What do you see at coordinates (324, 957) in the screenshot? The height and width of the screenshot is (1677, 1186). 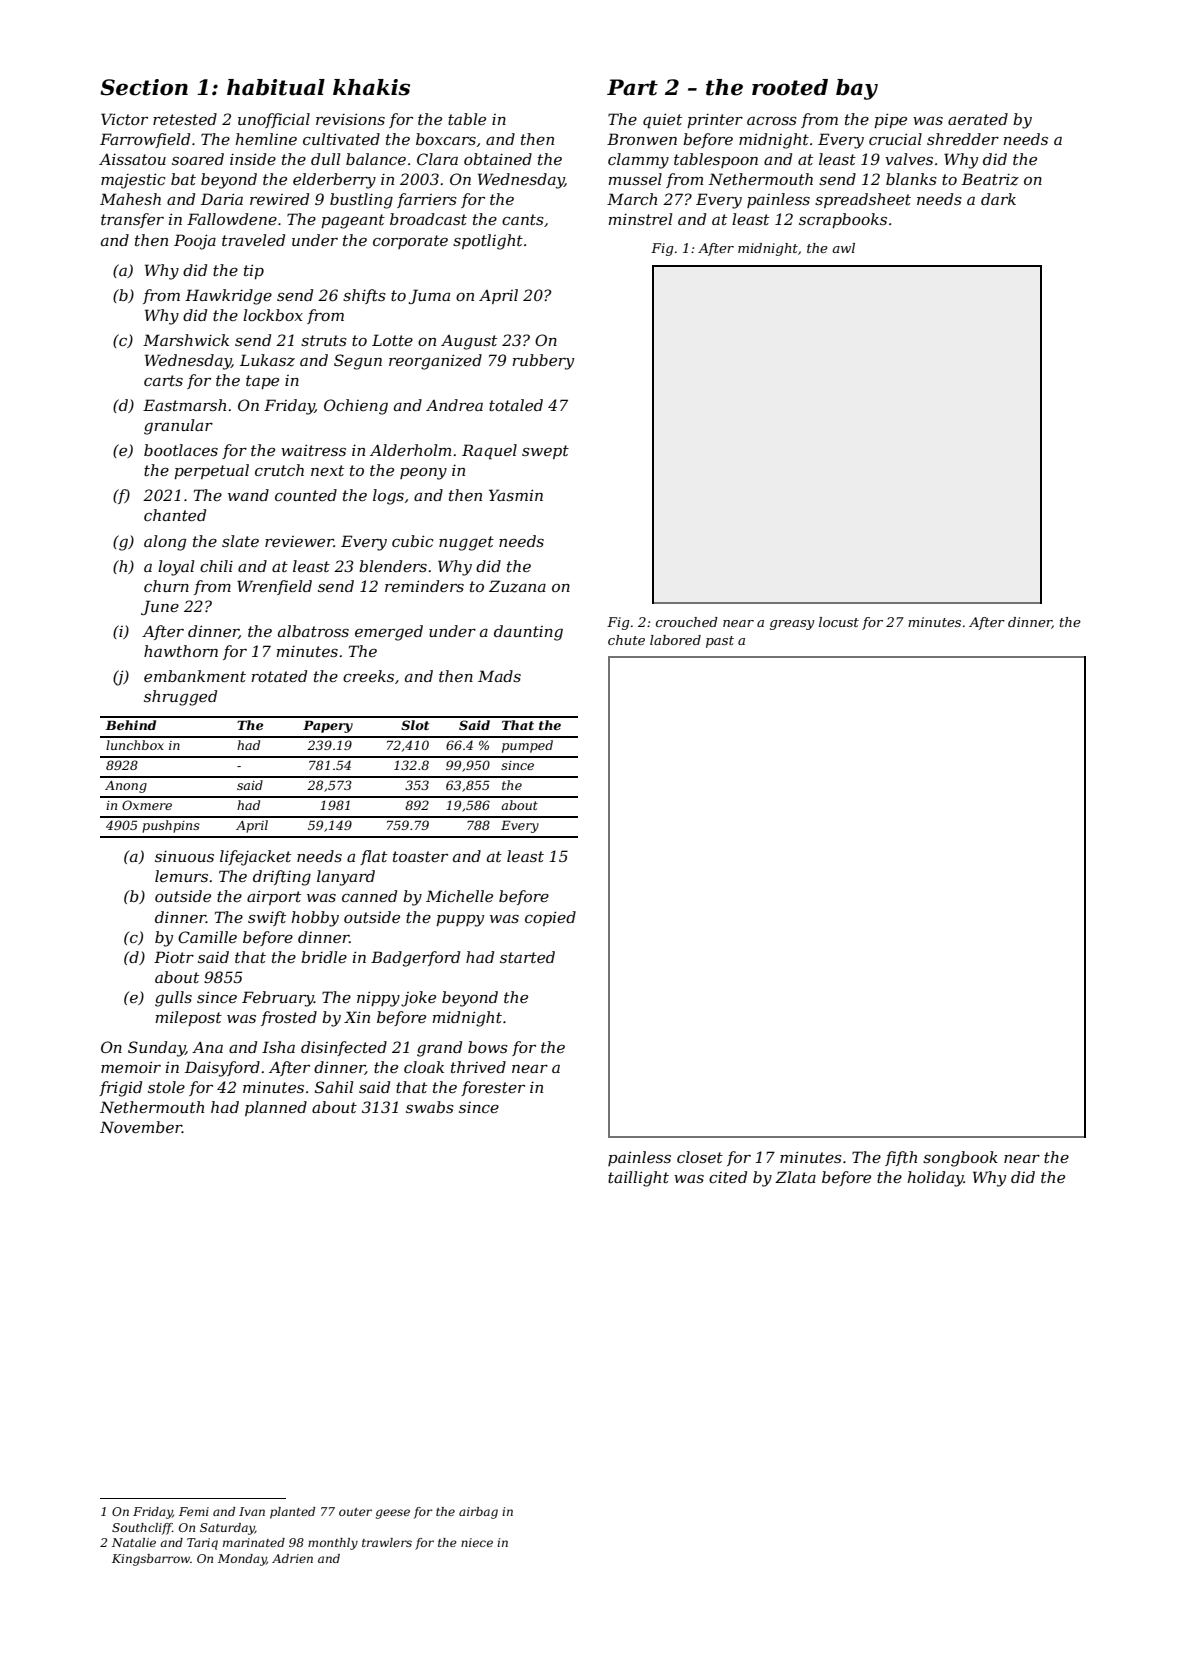 I see `bridle` at bounding box center [324, 957].
